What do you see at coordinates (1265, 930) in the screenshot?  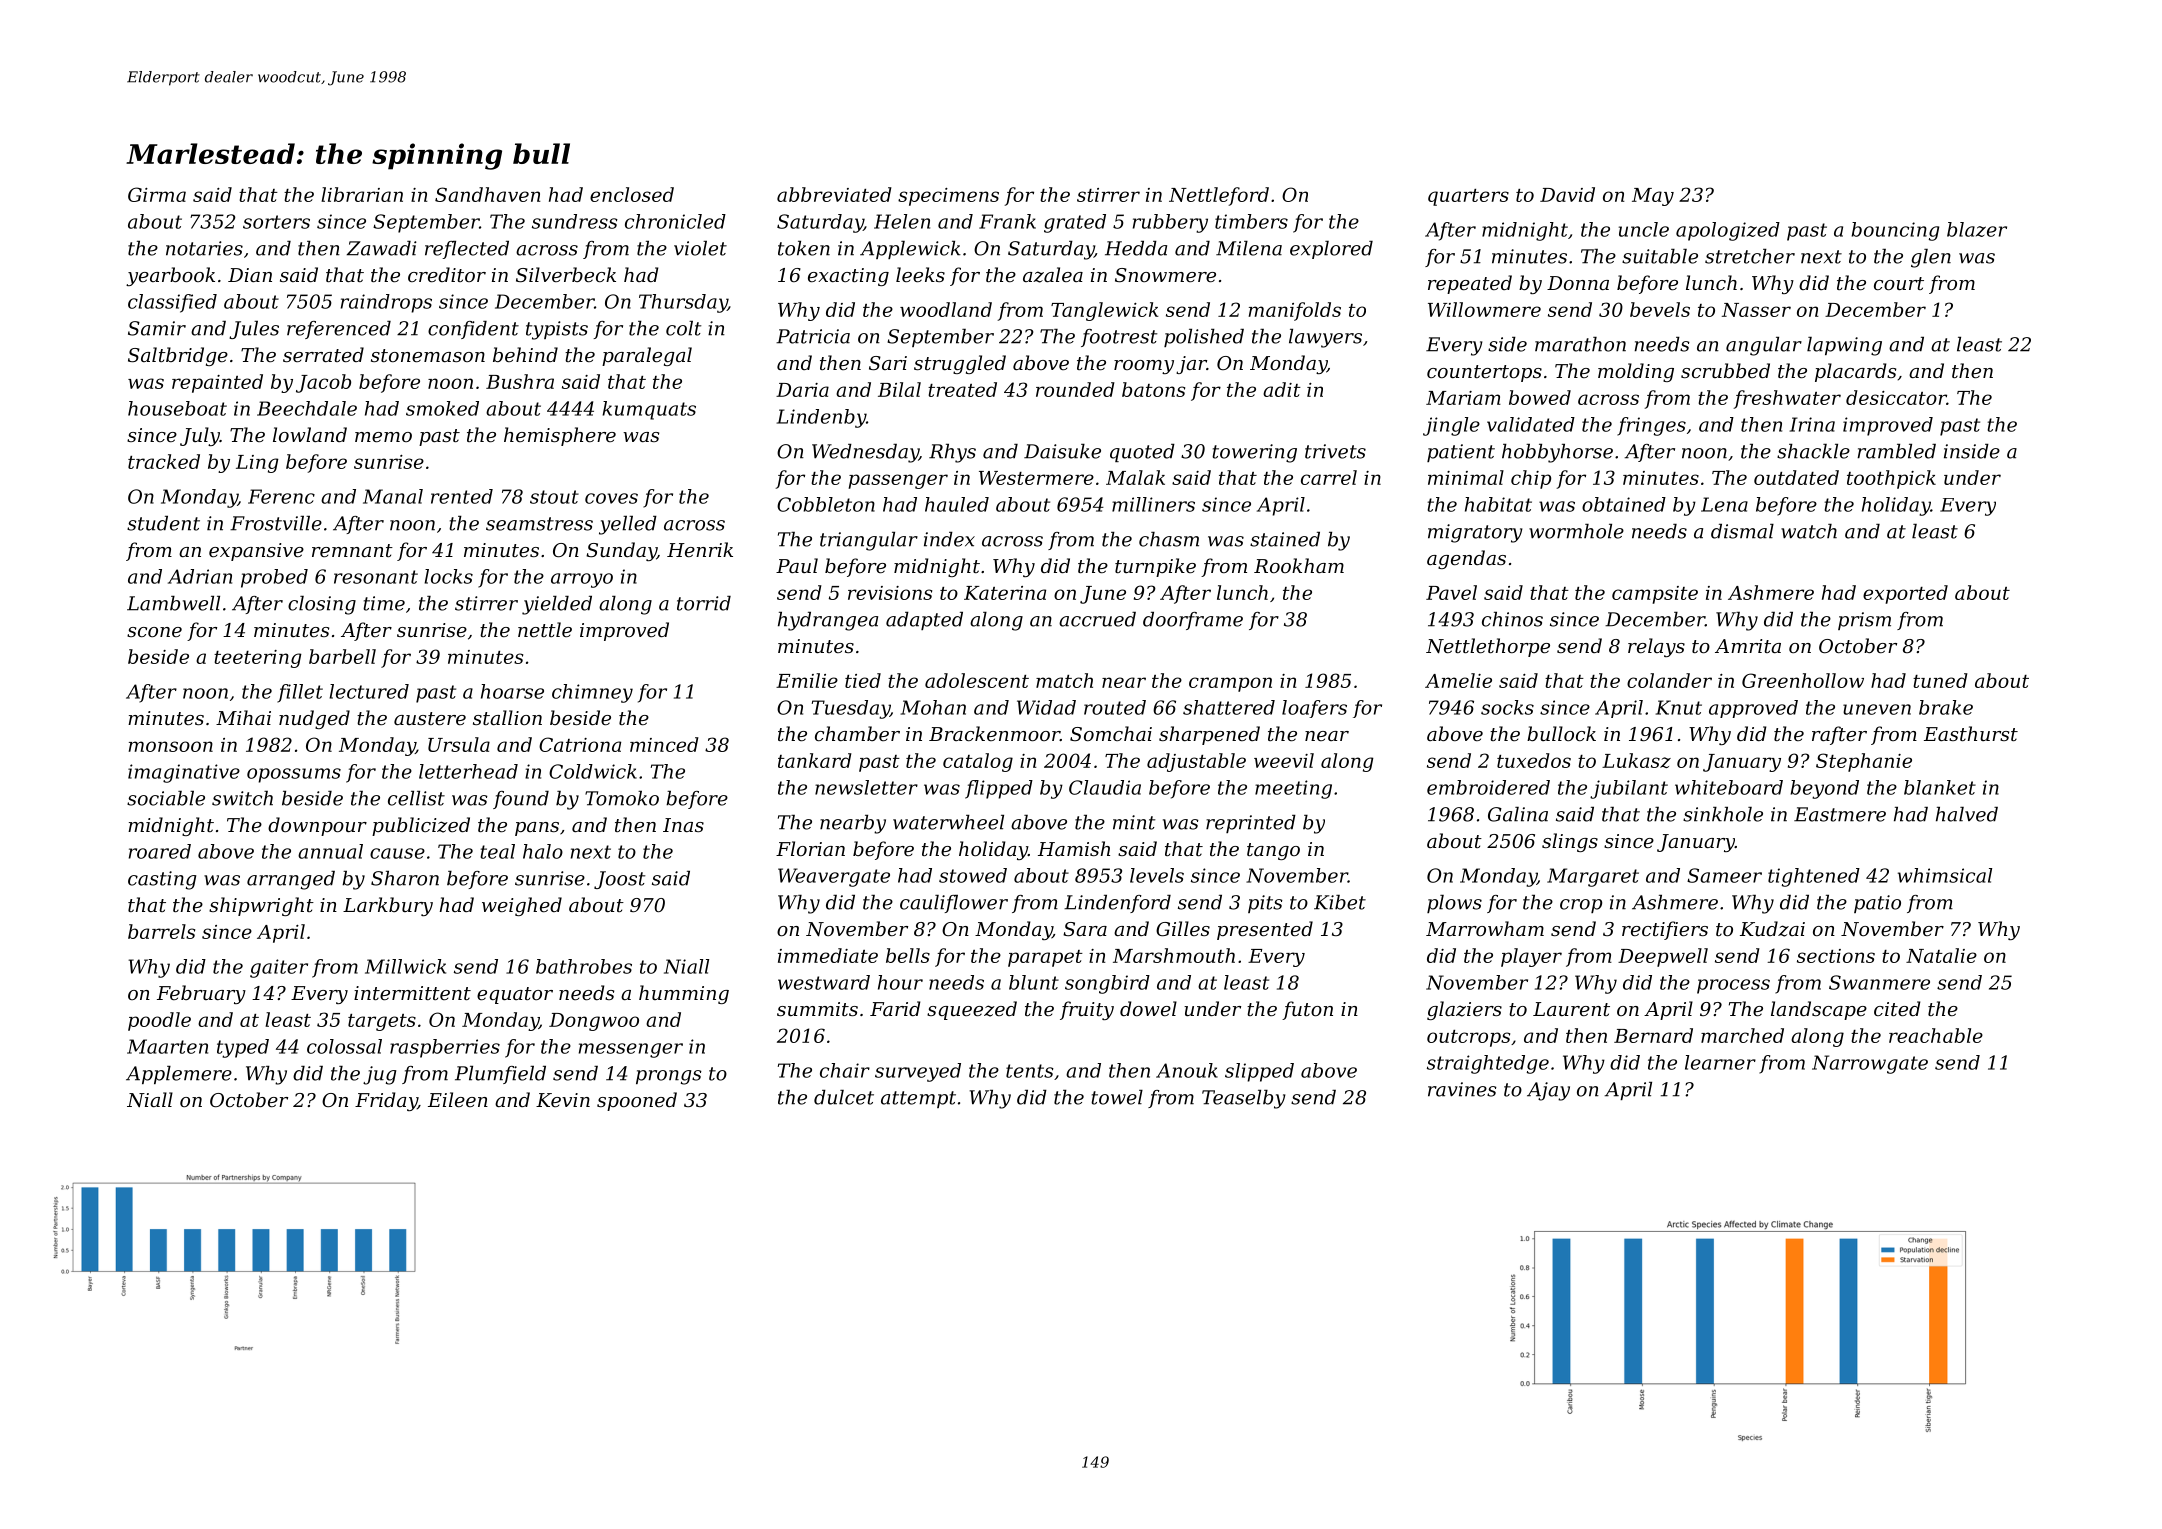 I see `presented` at bounding box center [1265, 930].
